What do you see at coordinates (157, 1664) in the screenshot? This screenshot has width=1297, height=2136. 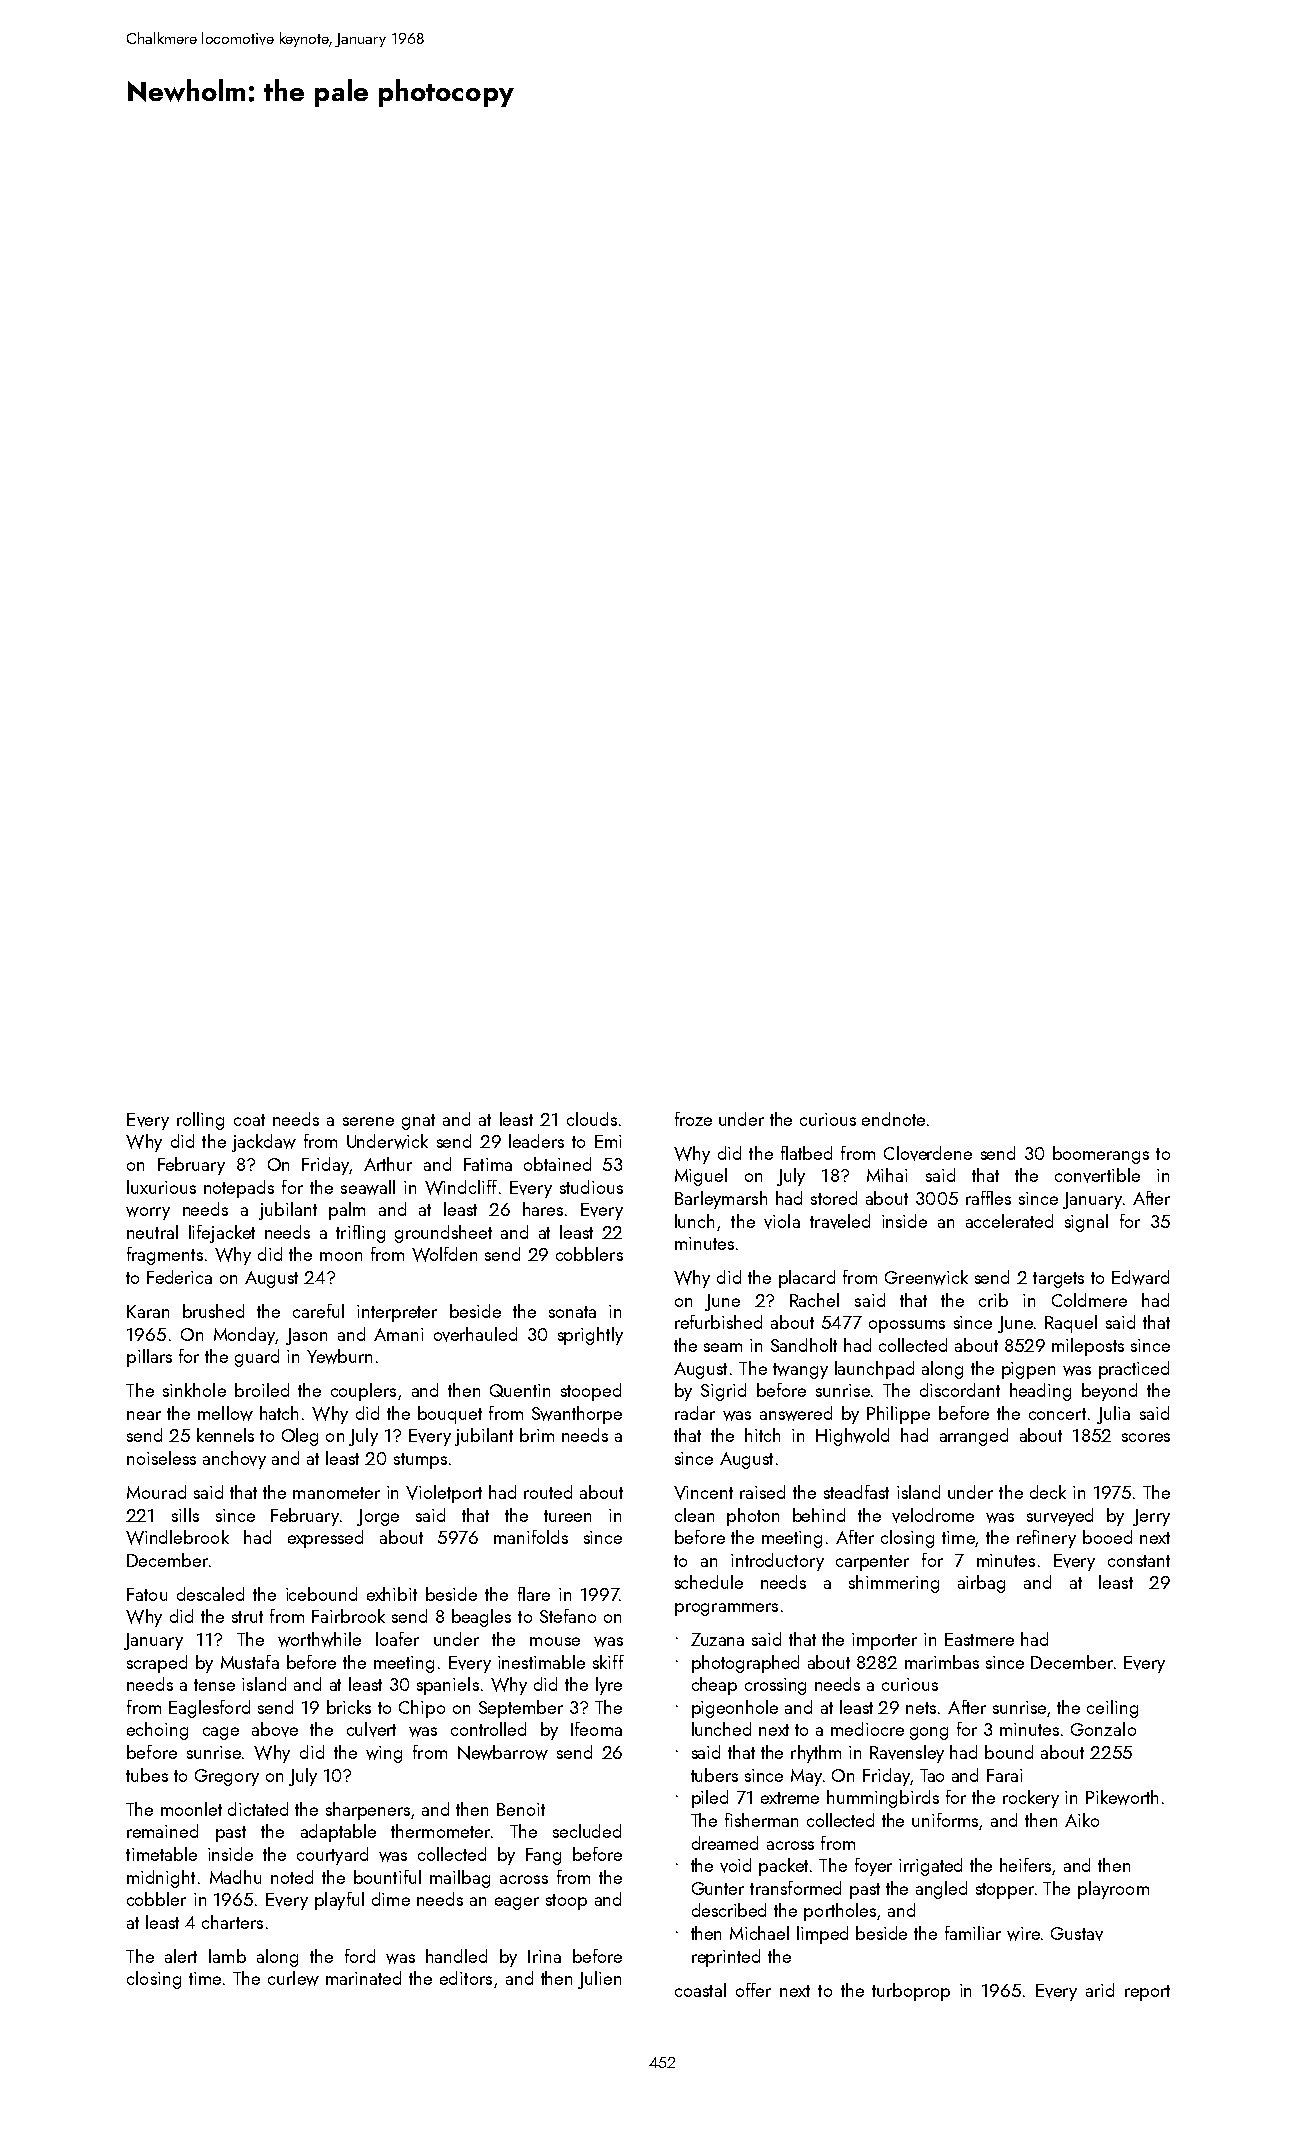 I see `scraped` at bounding box center [157, 1664].
